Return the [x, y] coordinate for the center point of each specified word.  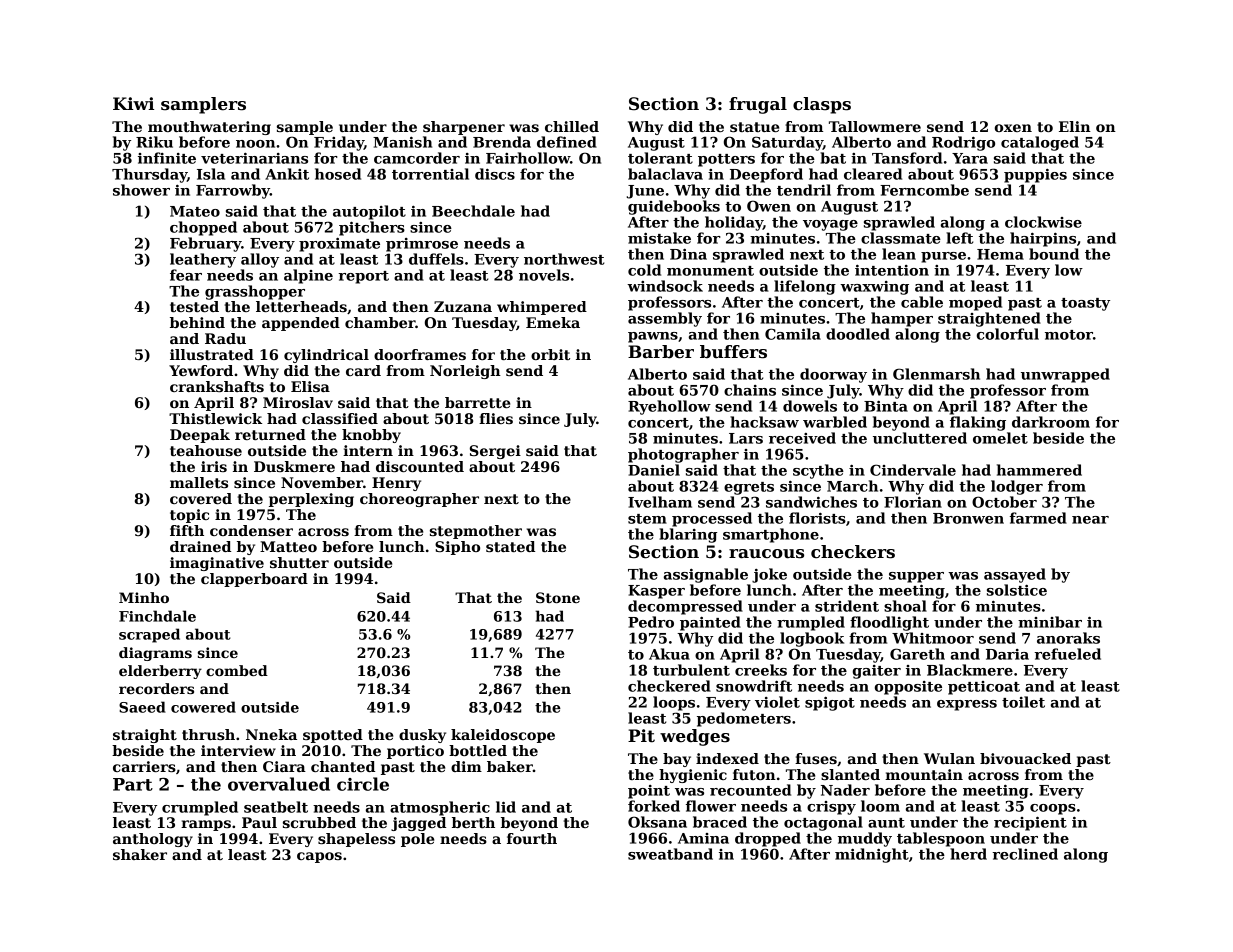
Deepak [200, 436]
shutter [299, 562]
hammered [1039, 470]
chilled [572, 126]
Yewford [201, 370]
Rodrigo [963, 143]
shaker [140, 854]
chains [750, 390]
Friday [339, 143]
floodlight [889, 623]
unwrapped [1065, 375]
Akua [669, 654]
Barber [661, 352]
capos [319, 857]
